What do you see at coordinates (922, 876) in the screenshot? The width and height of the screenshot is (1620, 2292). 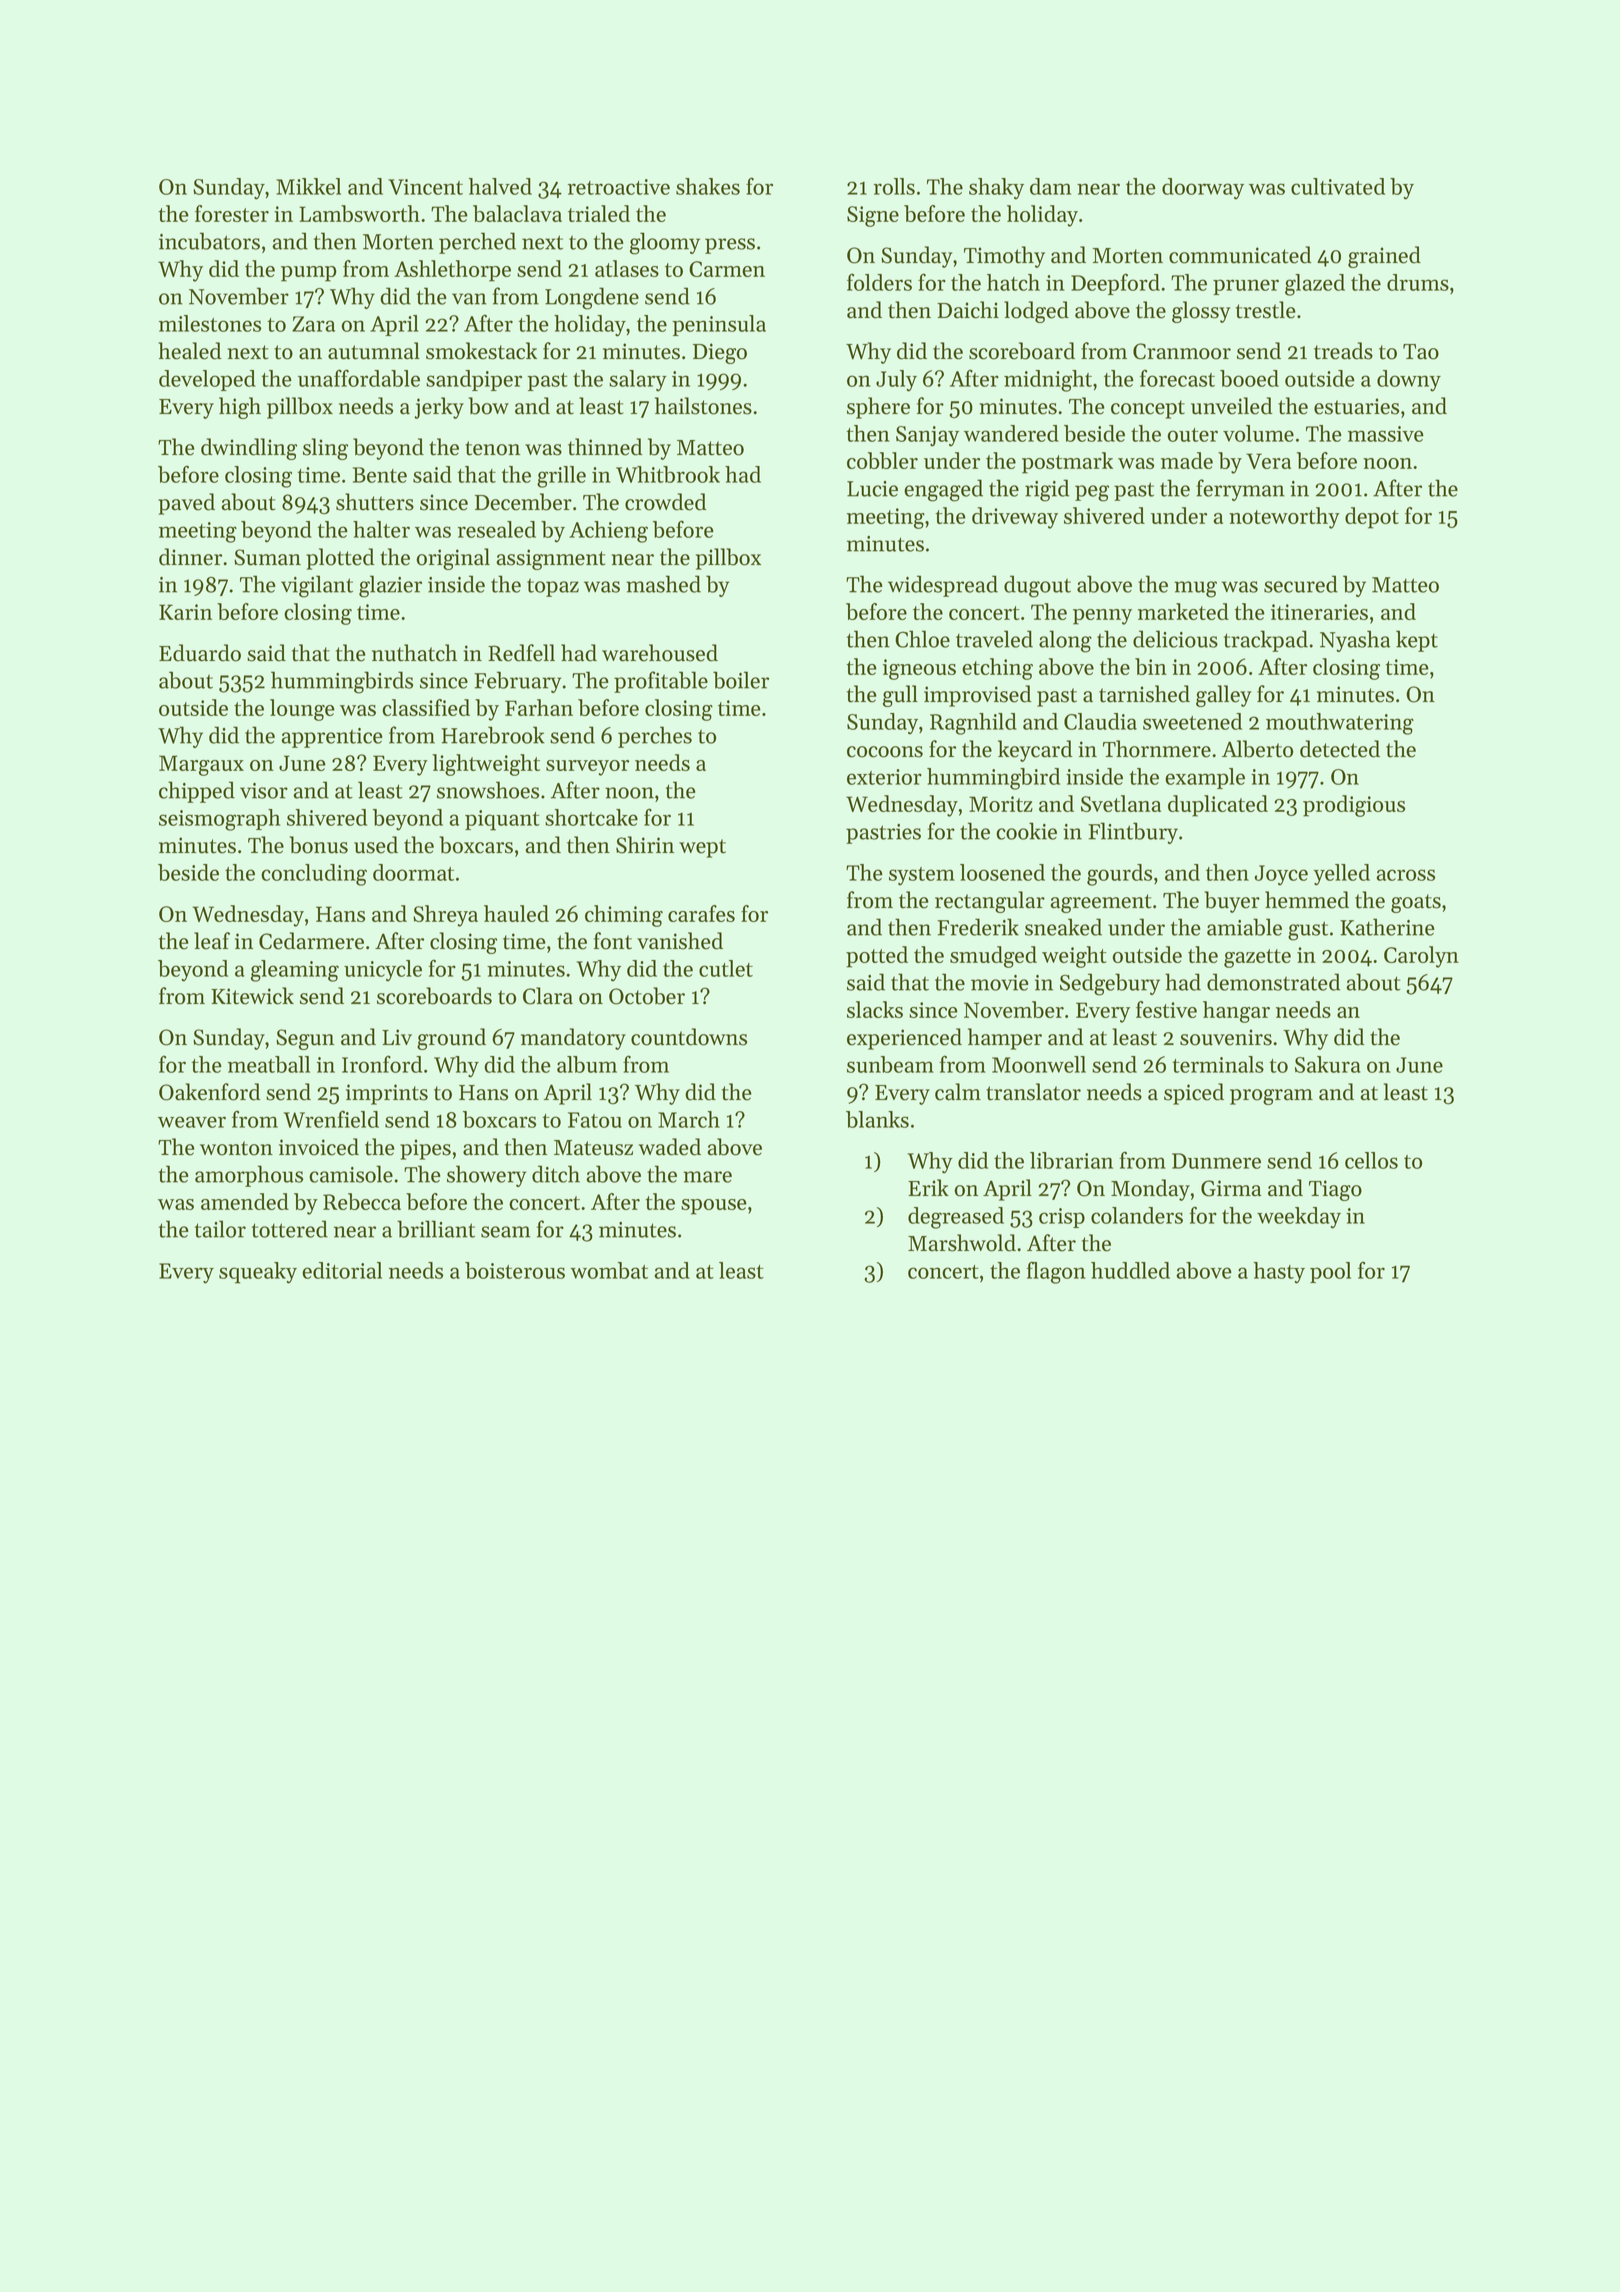 I see `system` at bounding box center [922, 876].
